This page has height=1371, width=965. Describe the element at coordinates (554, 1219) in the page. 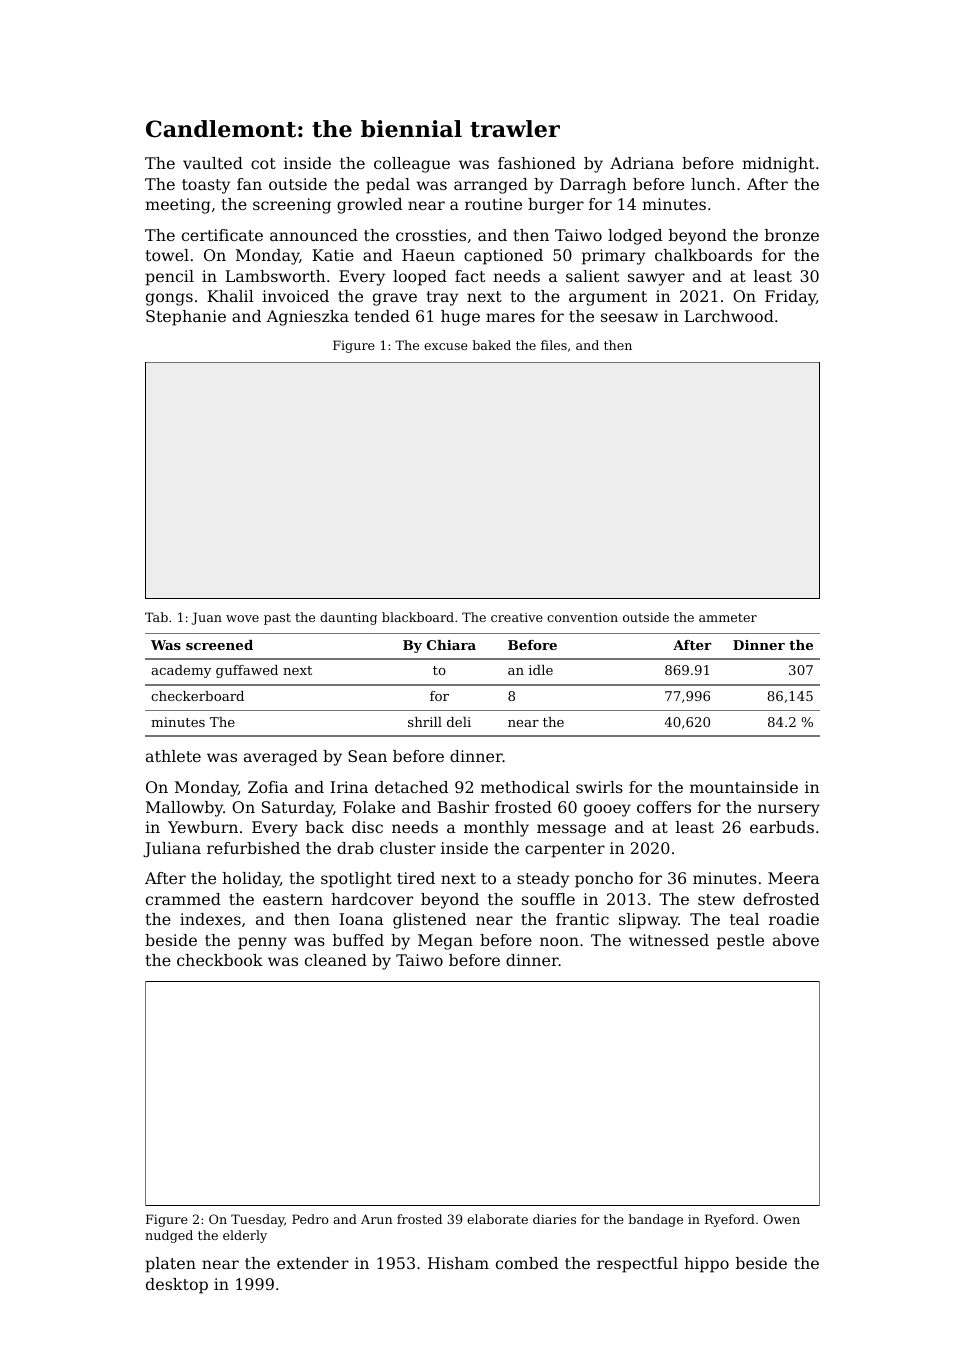

I see `diaries` at that location.
